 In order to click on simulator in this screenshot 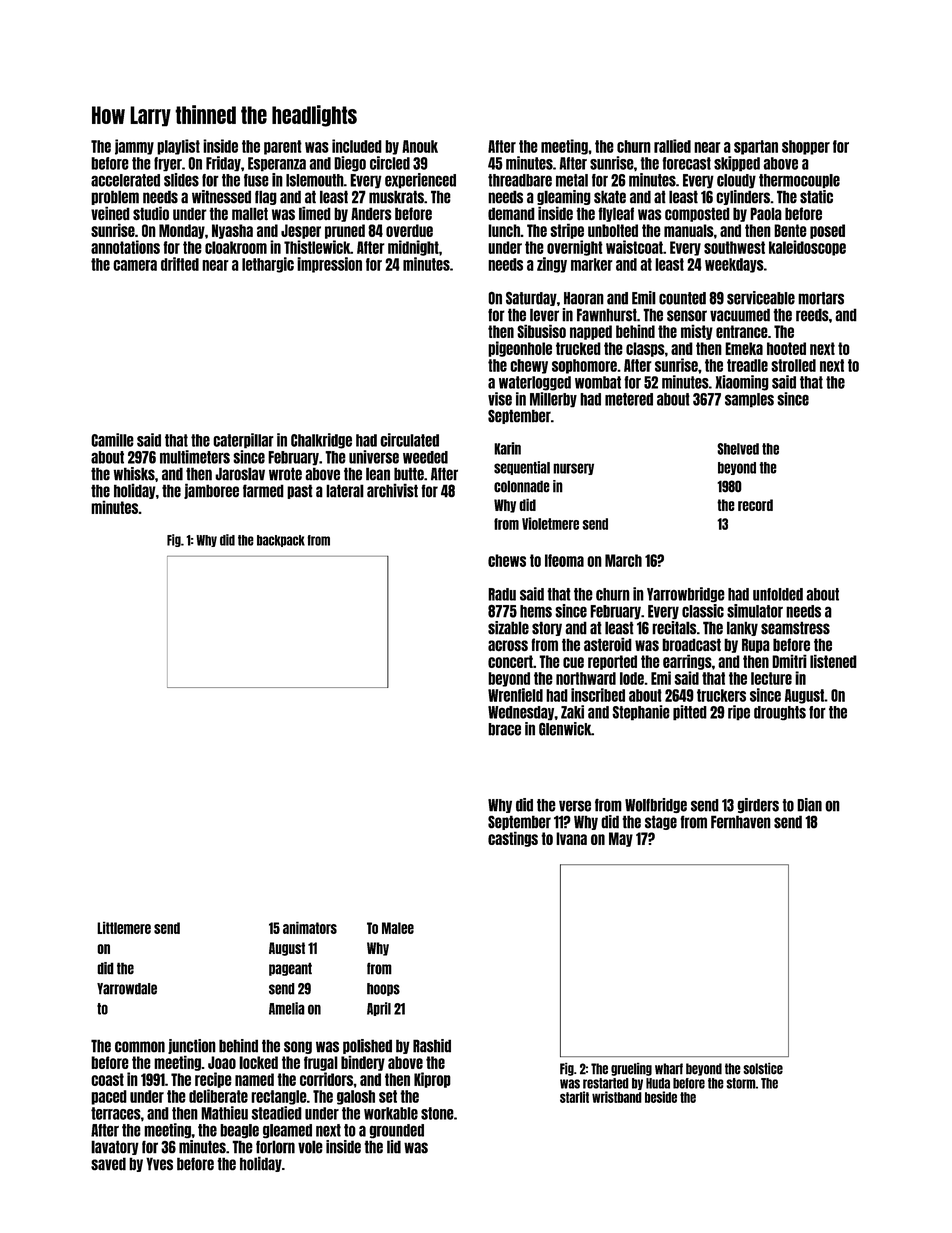, I will do `click(755, 611)`.
